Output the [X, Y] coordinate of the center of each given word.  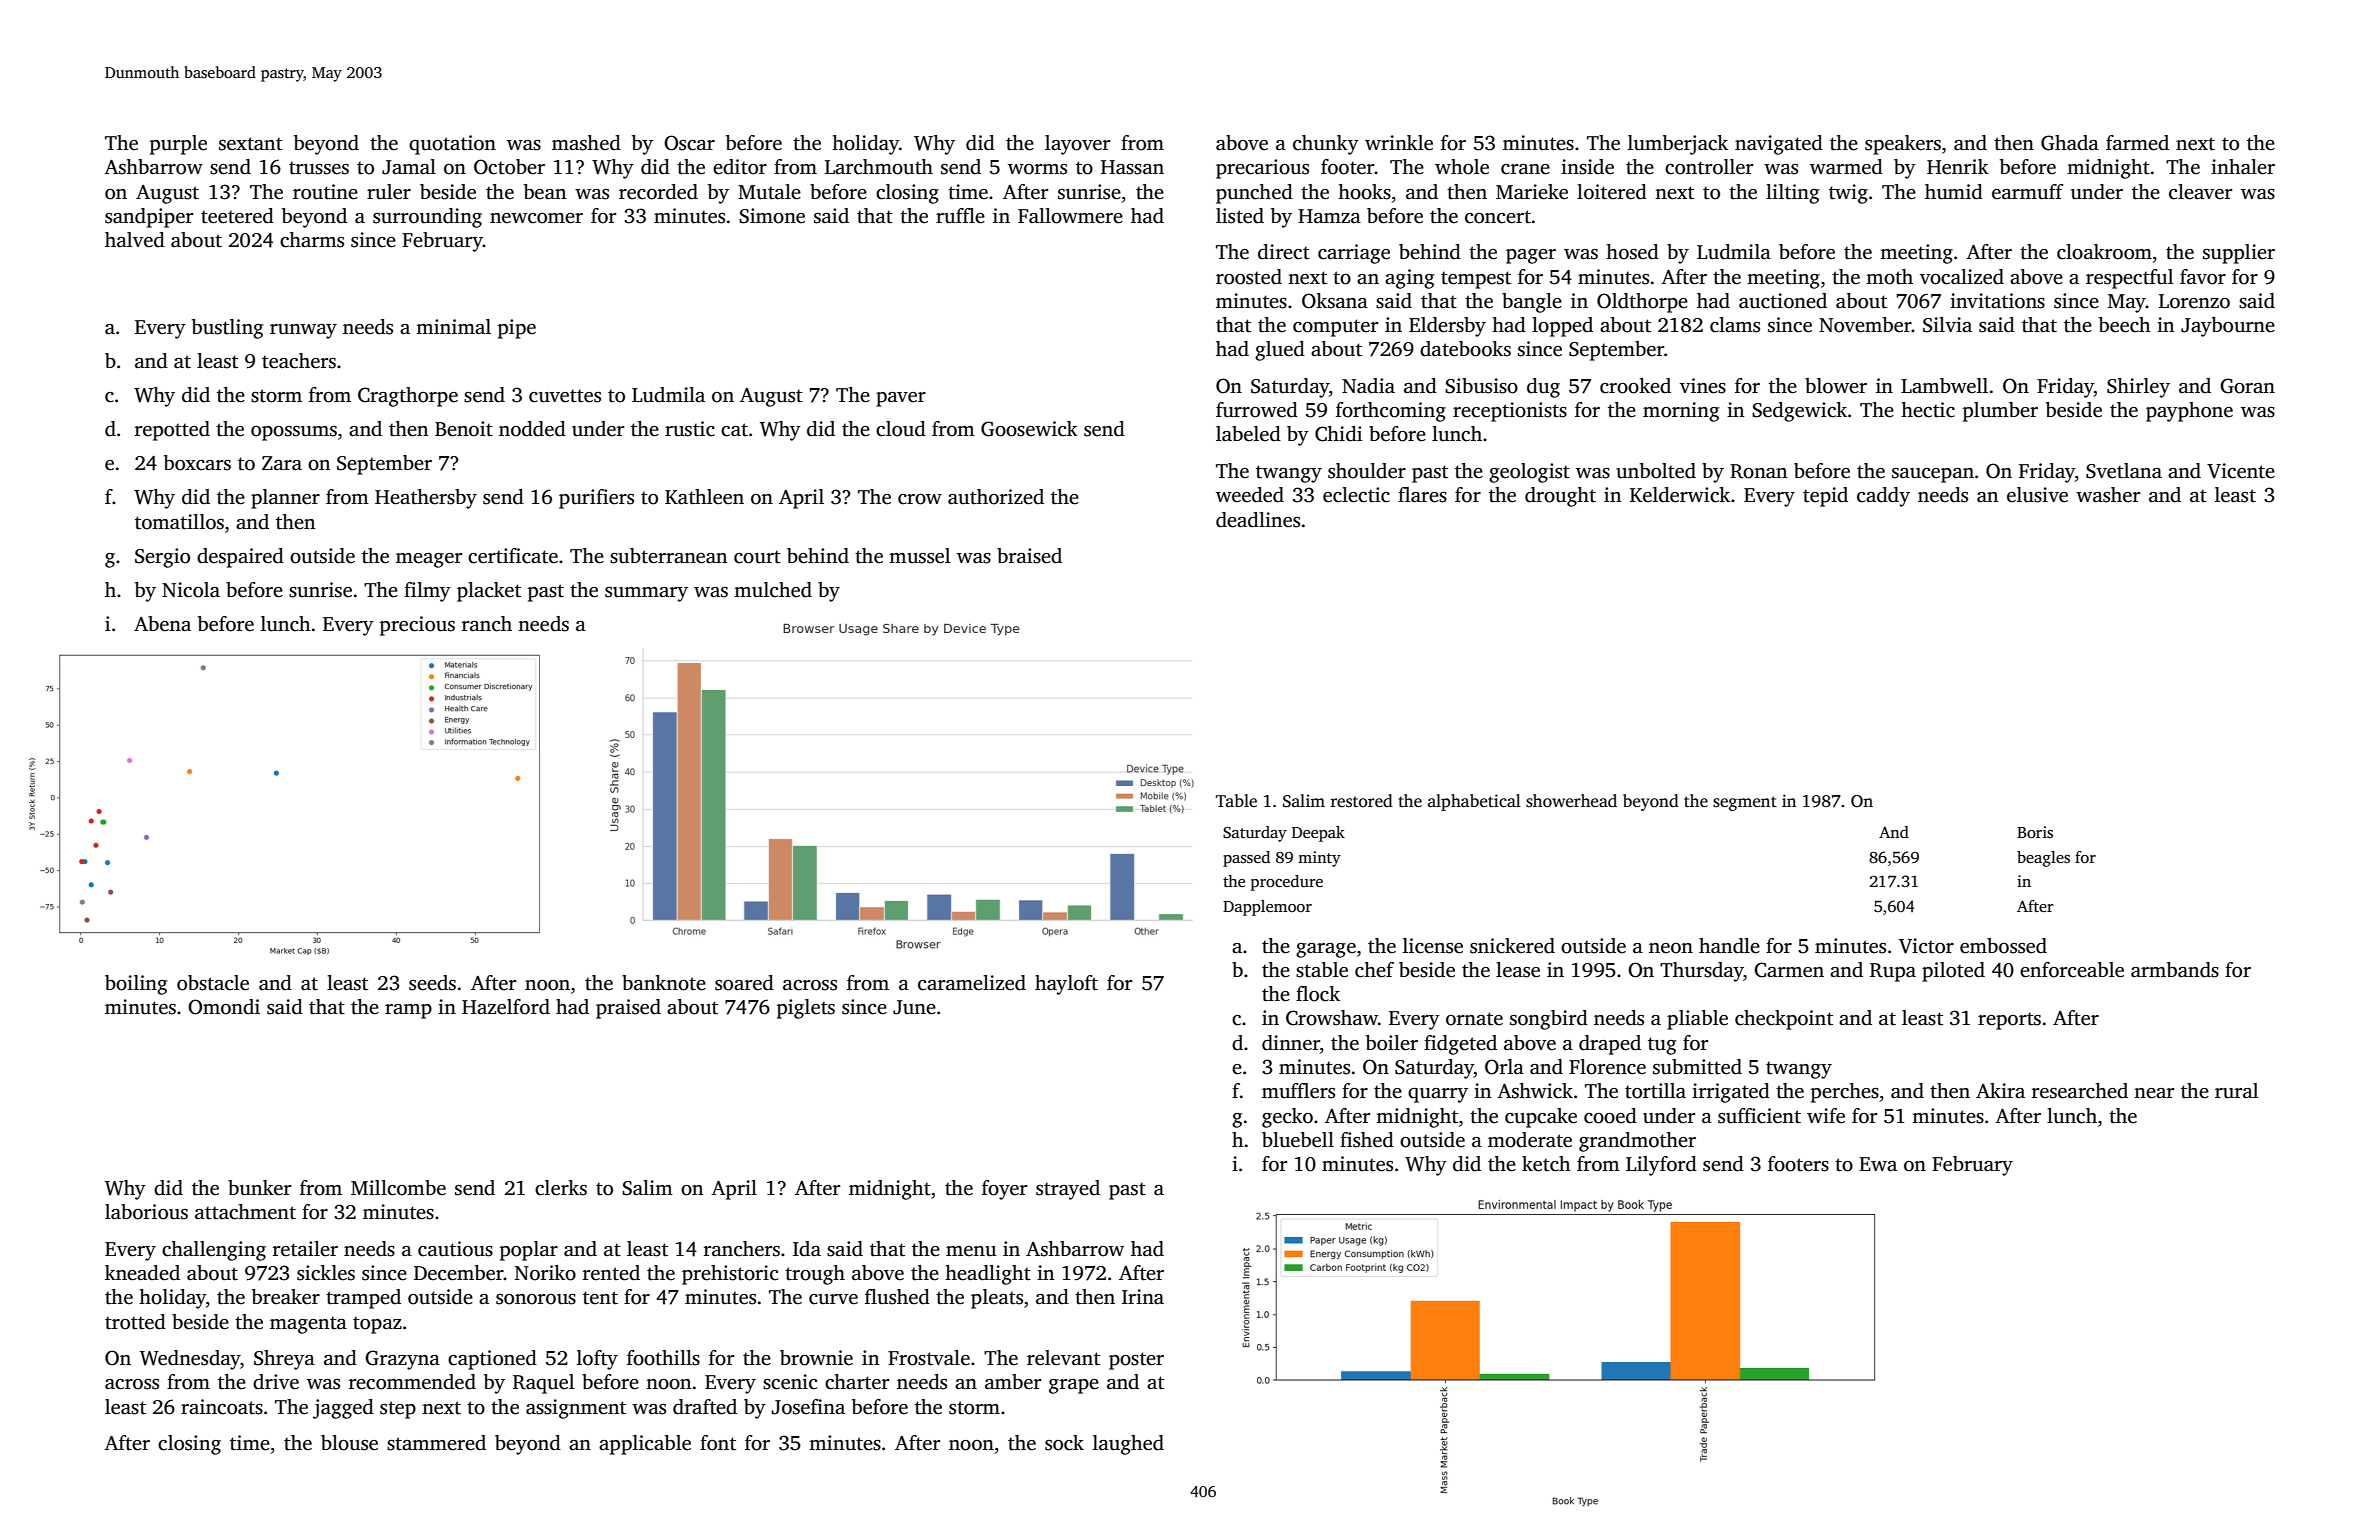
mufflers [1298, 1091]
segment [1745, 803]
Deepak [1318, 834]
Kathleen [704, 497]
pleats [997, 1299]
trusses [319, 168]
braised [1029, 556]
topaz [377, 1325]
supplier [2239, 254]
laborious [146, 1212]
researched [2080, 1091]
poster [1136, 1361]
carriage [1354, 254]
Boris [2035, 832]
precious [417, 626]
